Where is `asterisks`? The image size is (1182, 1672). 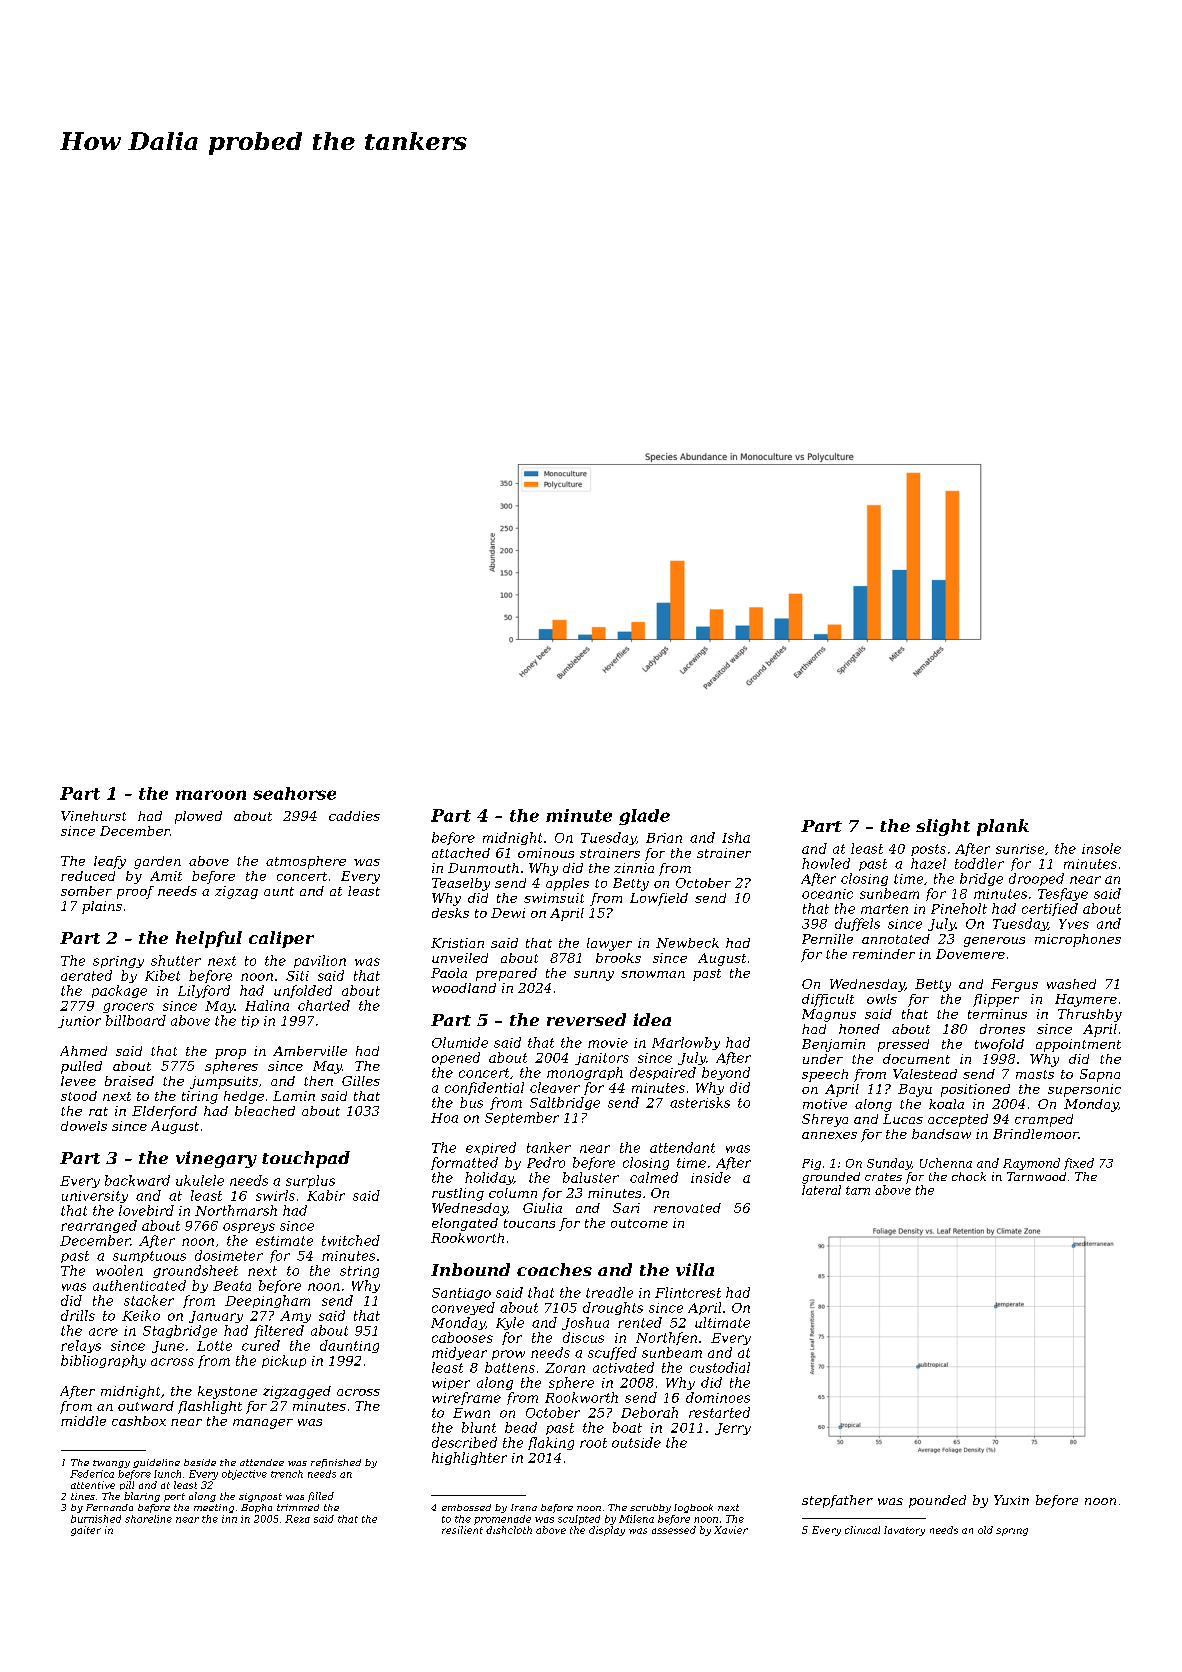 asterisks is located at coordinates (700, 1102).
